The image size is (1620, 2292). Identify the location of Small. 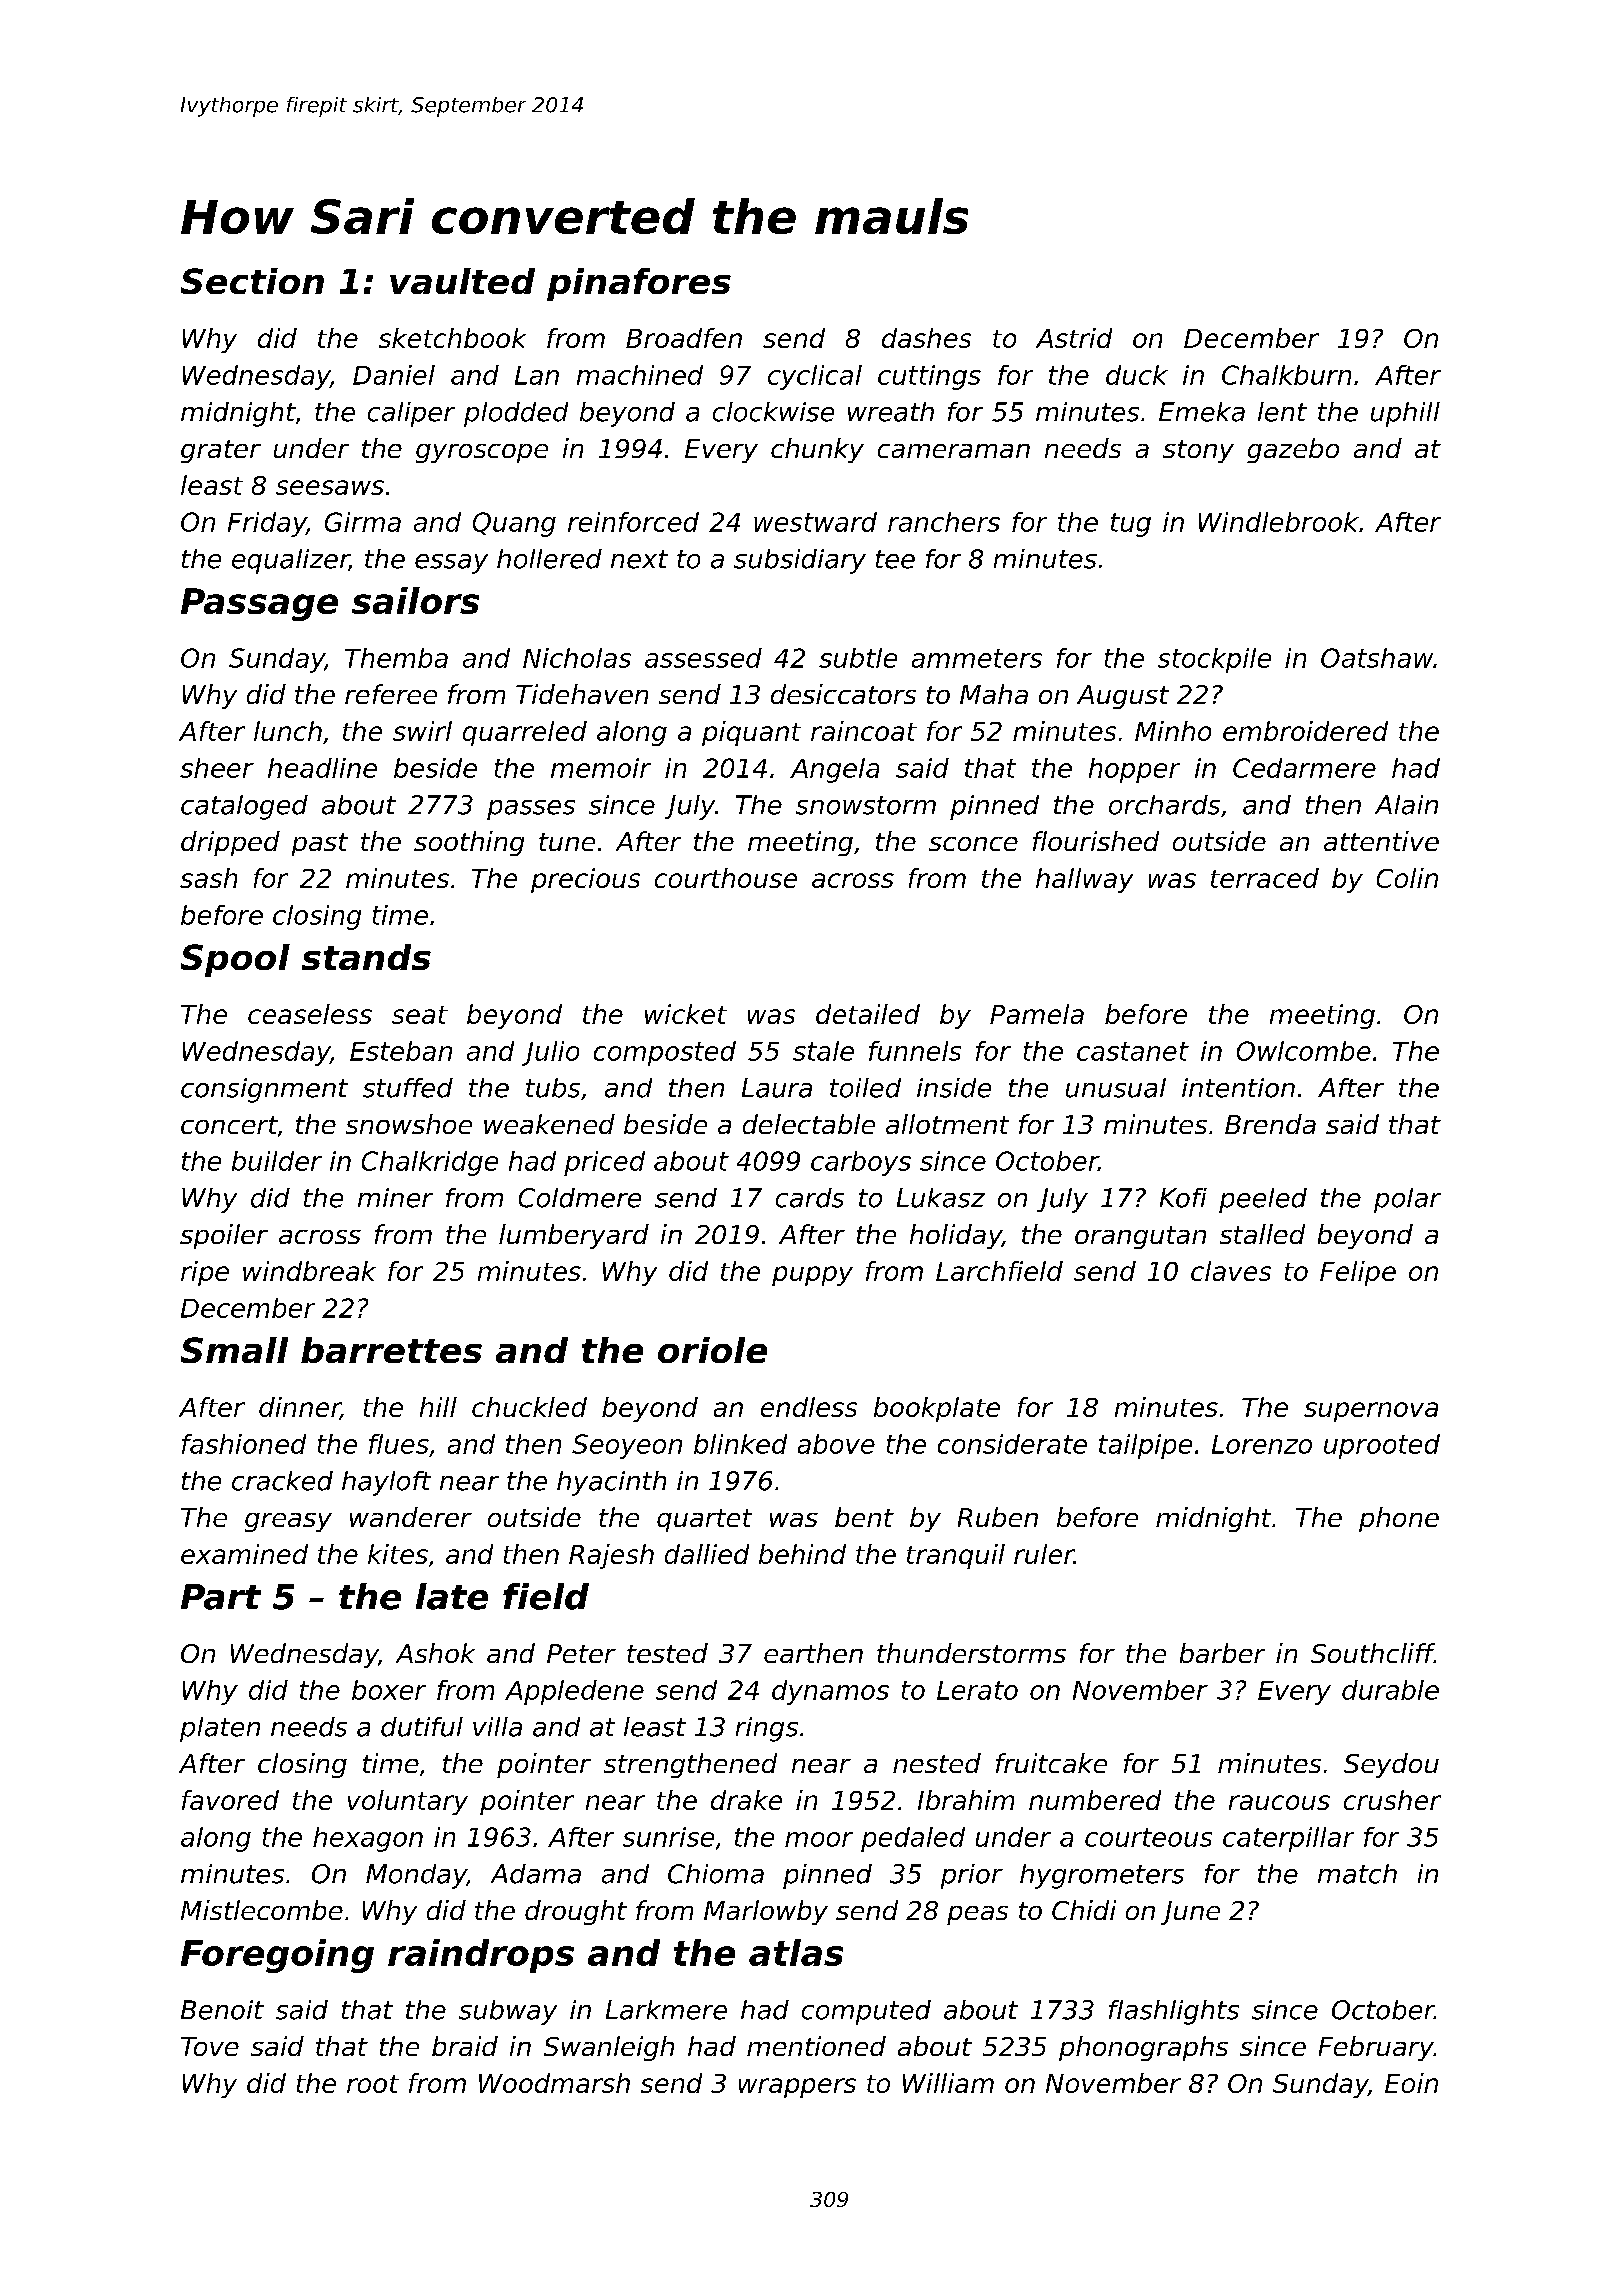
(234, 1350).
